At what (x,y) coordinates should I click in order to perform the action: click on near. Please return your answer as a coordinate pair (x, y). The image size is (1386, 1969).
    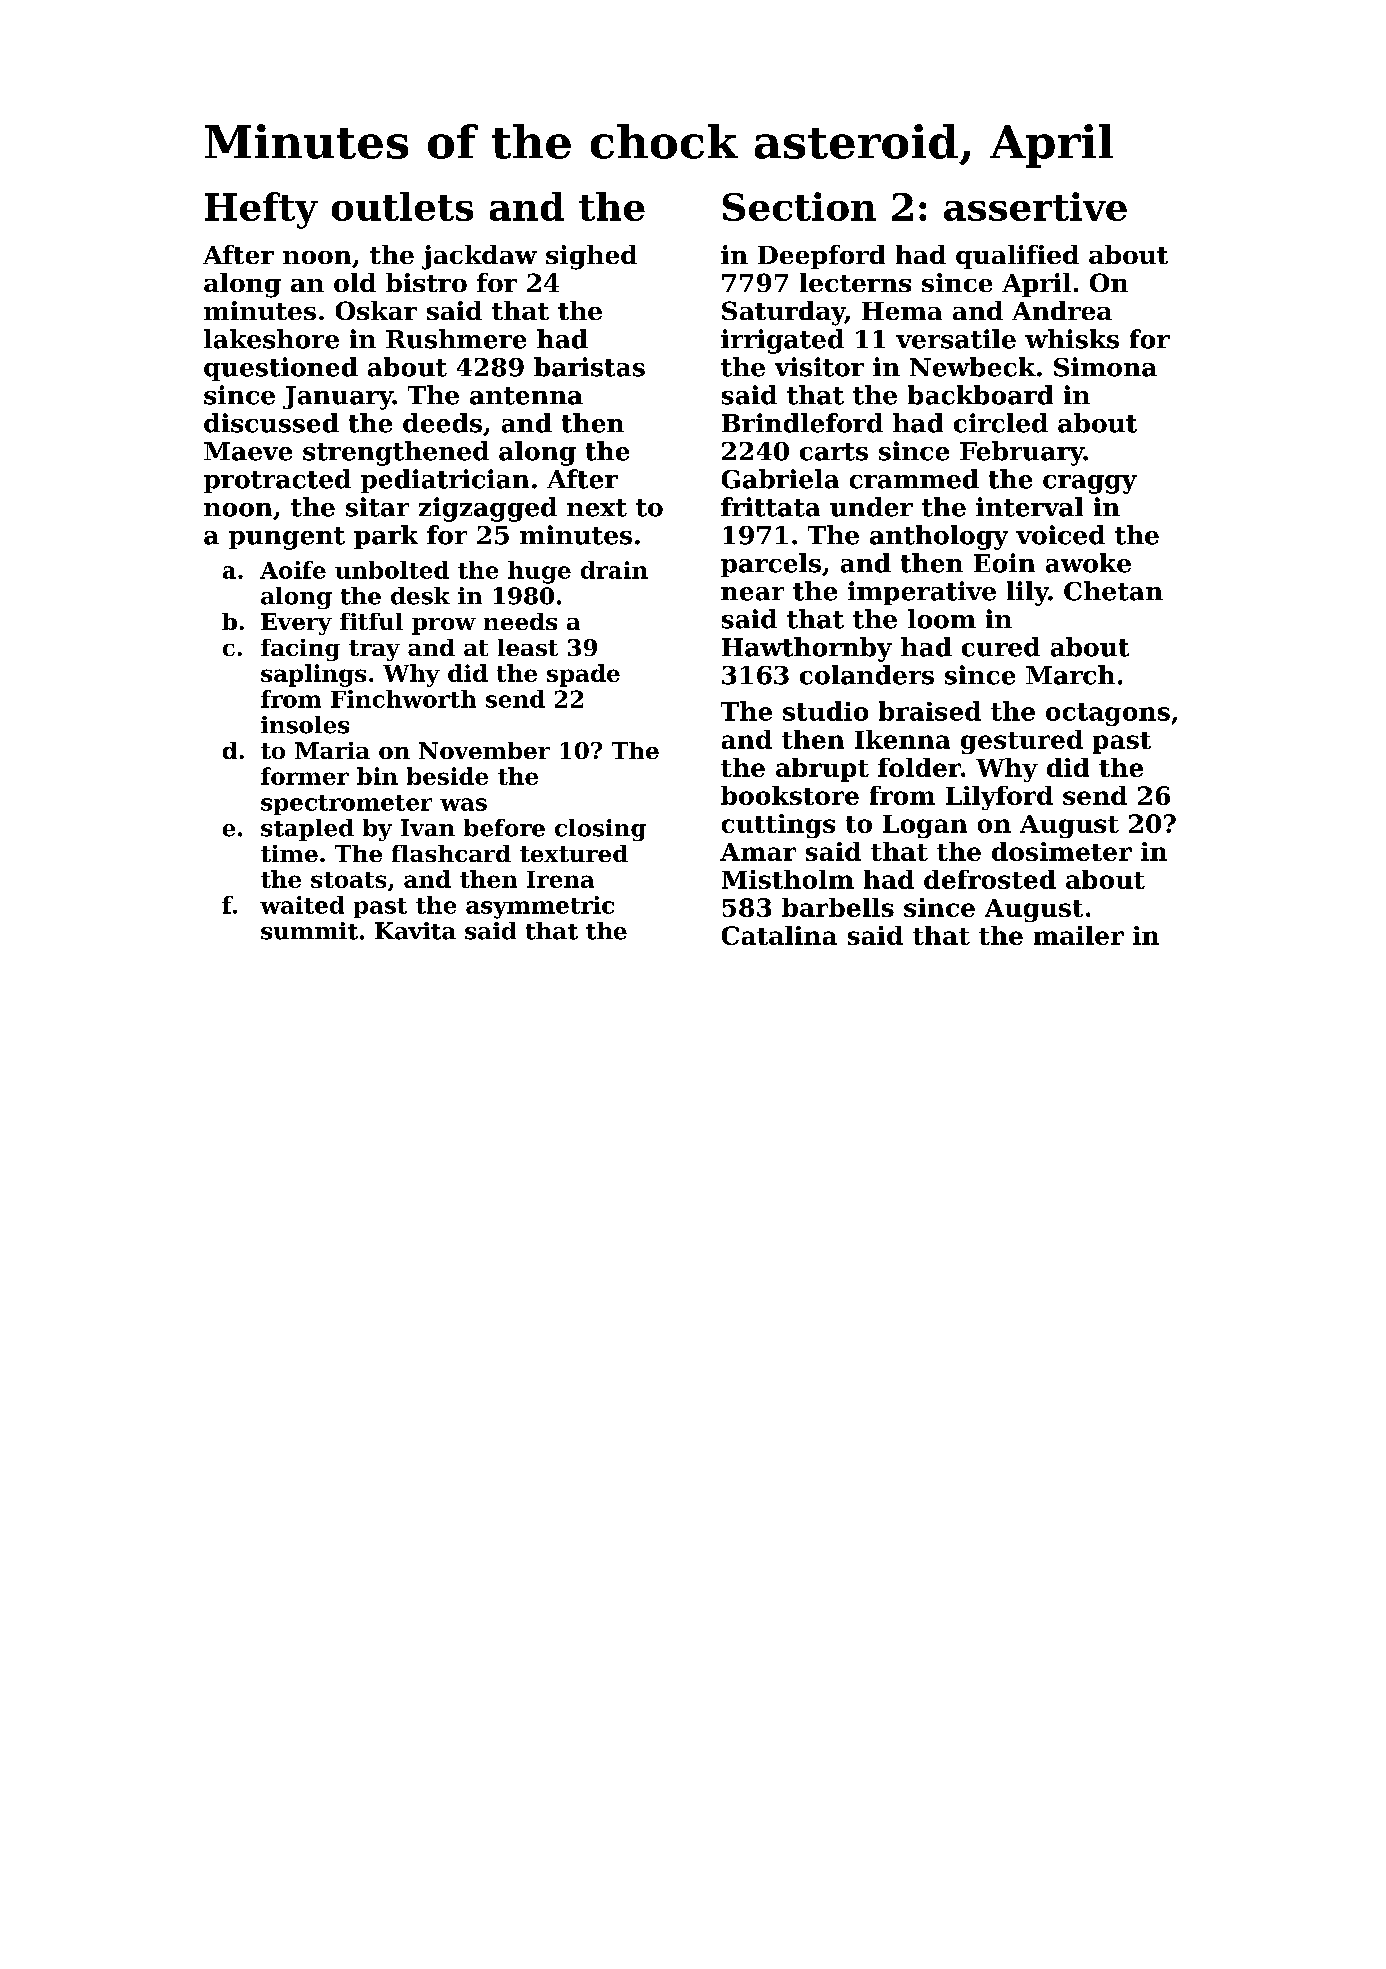
    Looking at the image, I should click on (752, 594).
